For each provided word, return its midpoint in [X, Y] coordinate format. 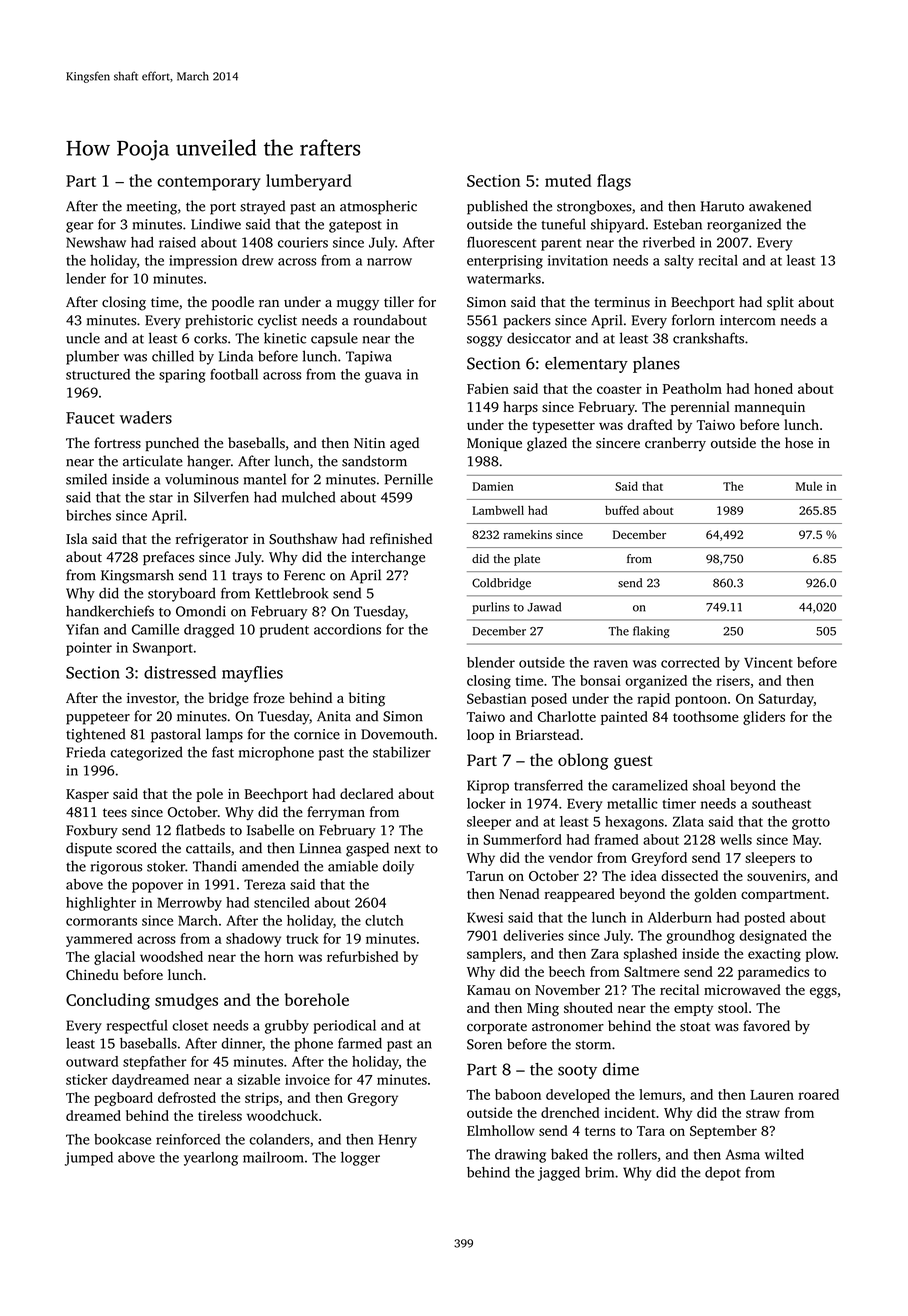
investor [151, 698]
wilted [784, 1154]
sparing [182, 376]
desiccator [539, 338]
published [497, 207]
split [780, 303]
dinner [241, 1043]
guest [633, 763]
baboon [518, 1094]
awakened [780, 206]
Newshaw [96, 242]
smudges [186, 1001]
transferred [548, 785]
